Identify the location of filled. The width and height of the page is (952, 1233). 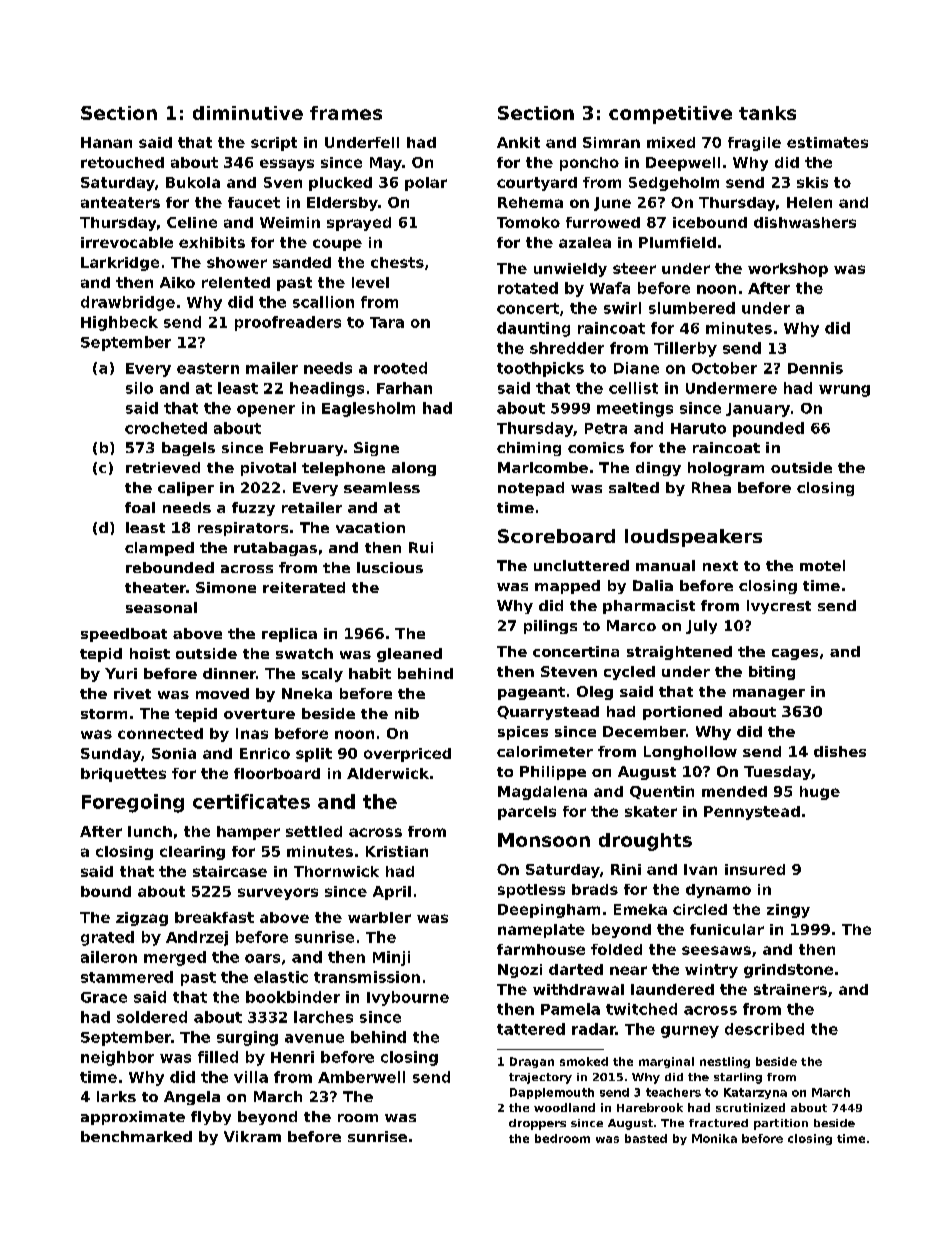
(218, 1057).
